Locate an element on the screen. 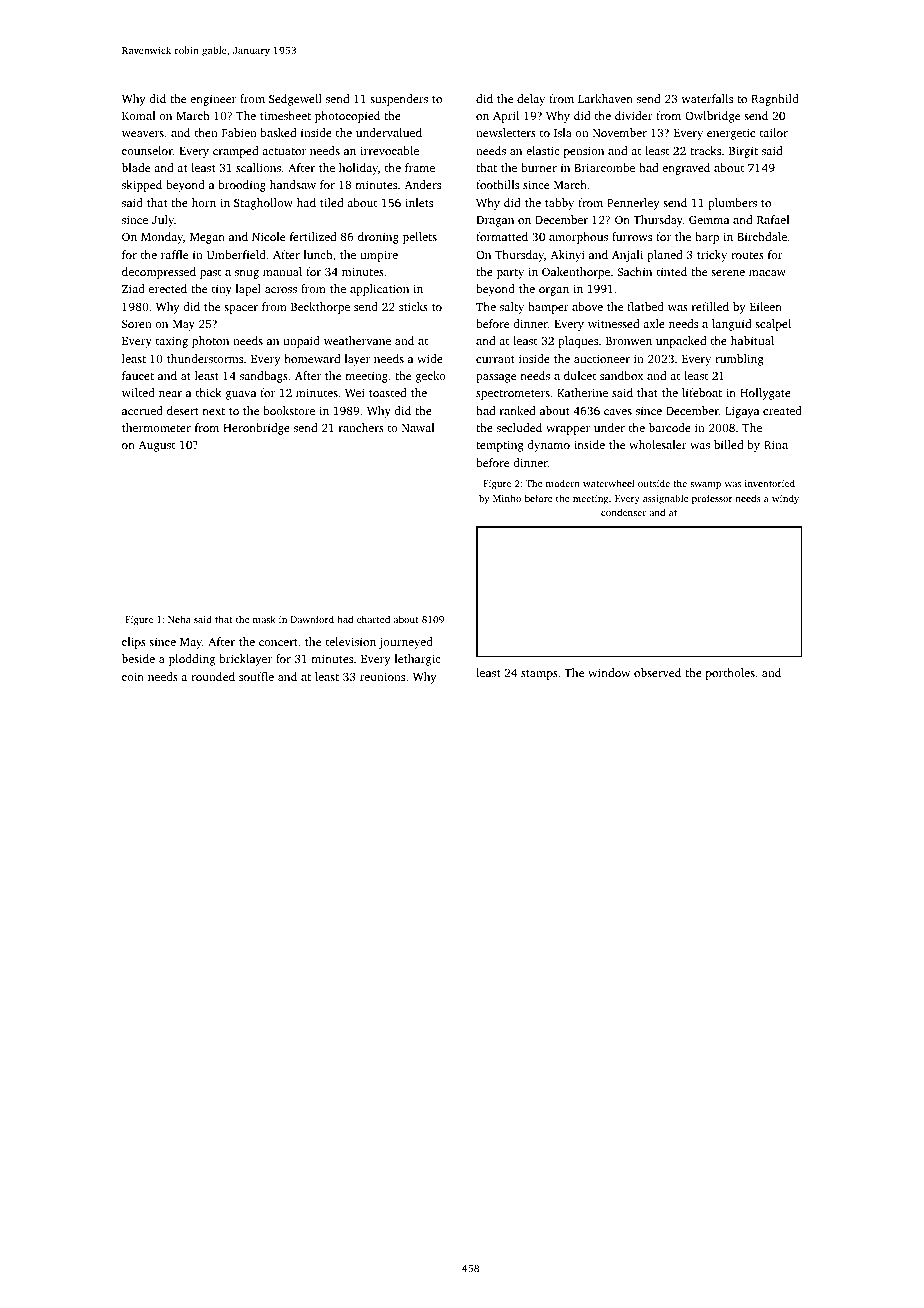 This screenshot has width=924, height=1308. August is located at coordinates (157, 446).
